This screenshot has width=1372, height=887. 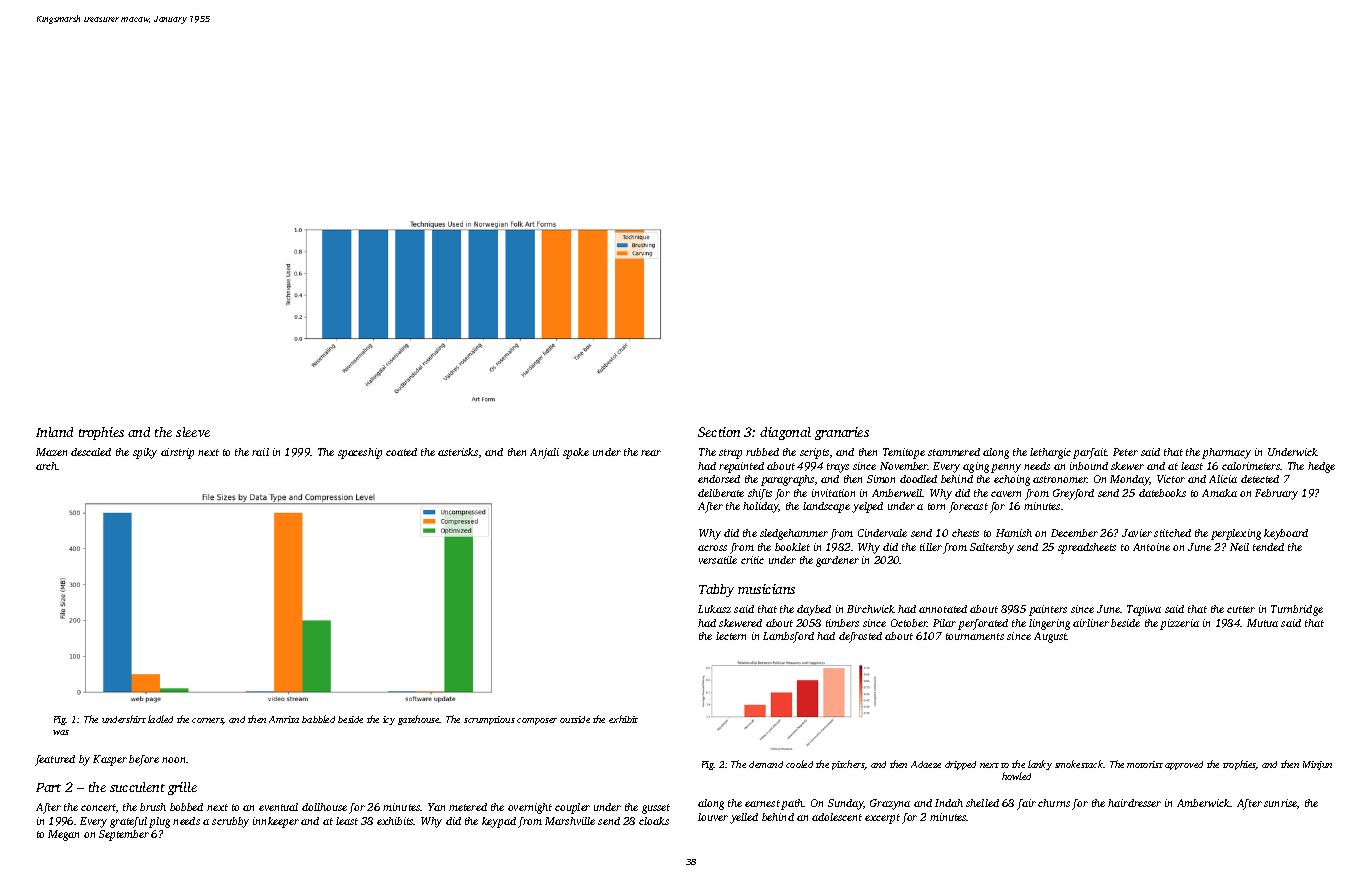 What do you see at coordinates (51, 452) in the screenshot?
I see `Mazen` at bounding box center [51, 452].
